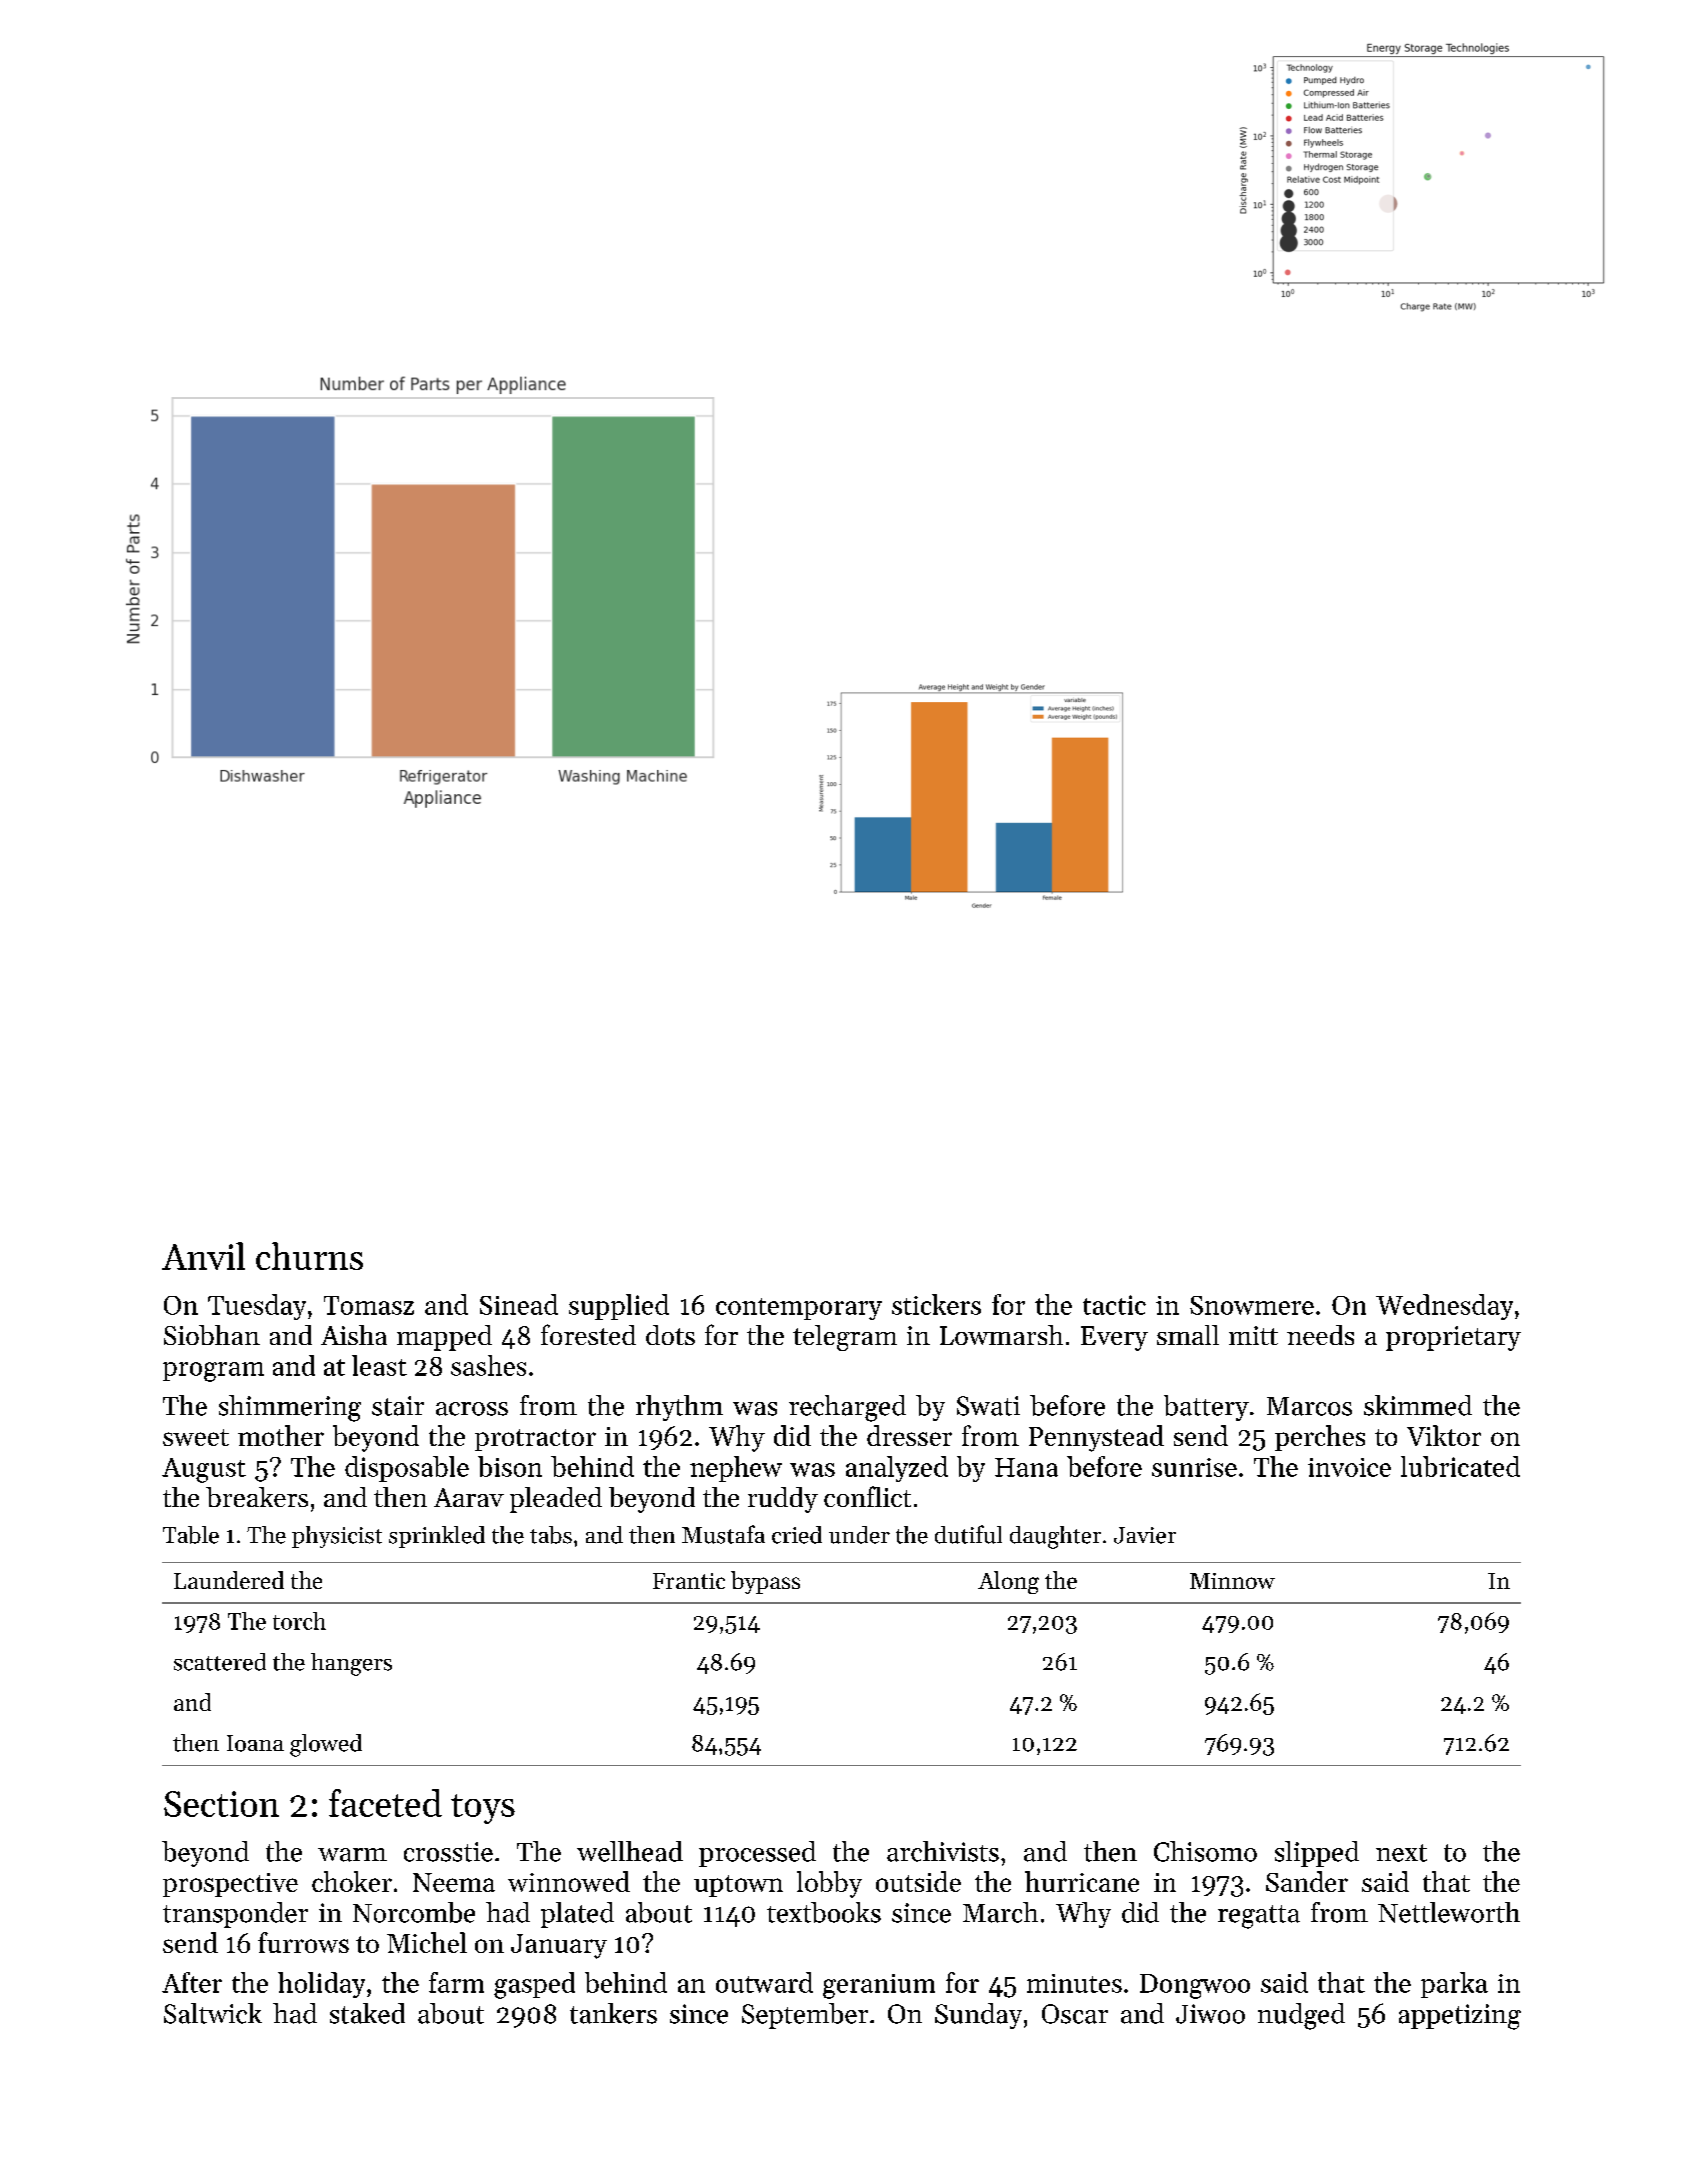 This screenshot has height=2178, width=1683. What do you see at coordinates (943, 1851) in the screenshot?
I see `archivists` at bounding box center [943, 1851].
